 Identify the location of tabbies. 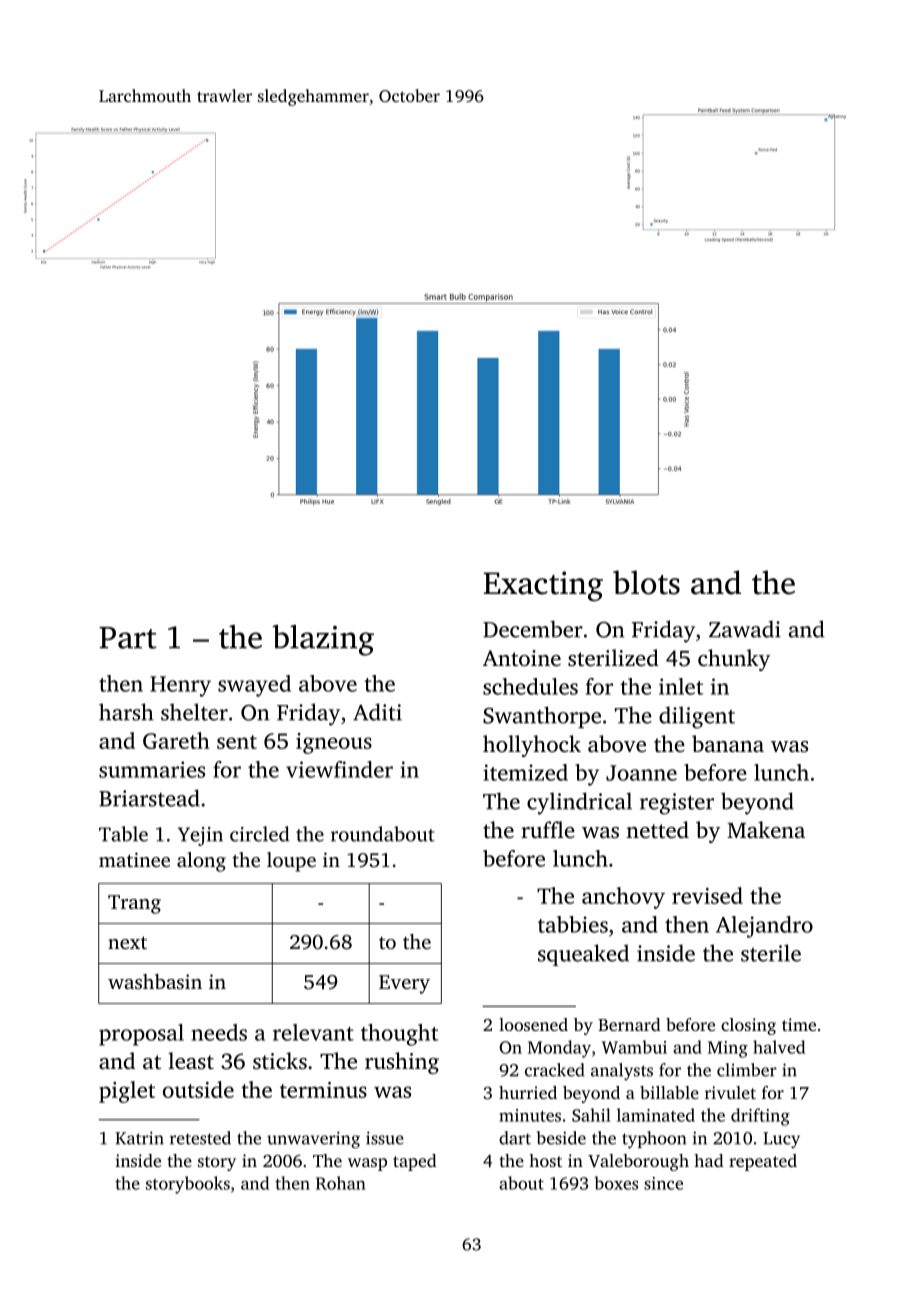
(573, 924).
